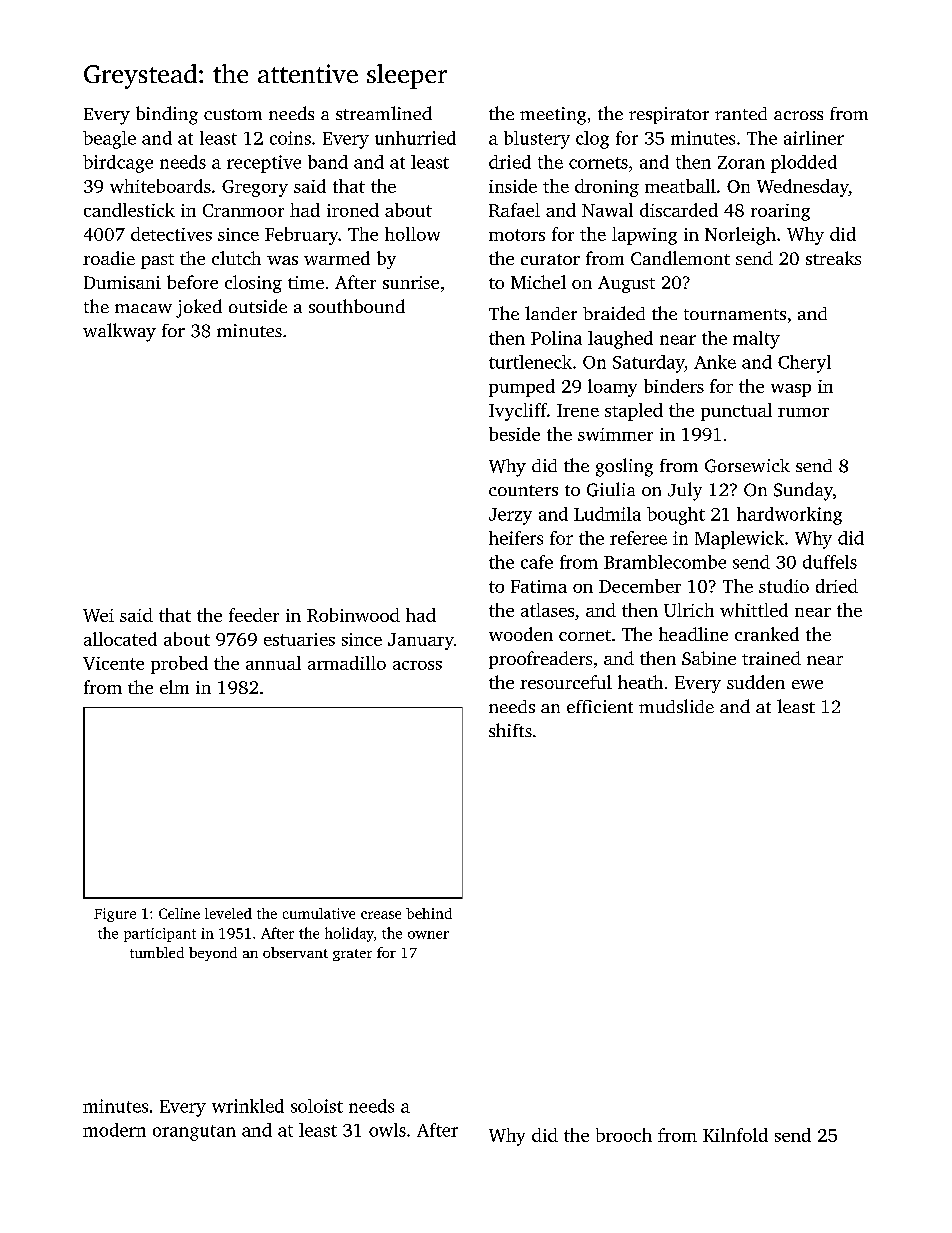 The height and width of the screenshot is (1233, 952). Describe the element at coordinates (119, 332) in the screenshot. I see `walkway` at that location.
